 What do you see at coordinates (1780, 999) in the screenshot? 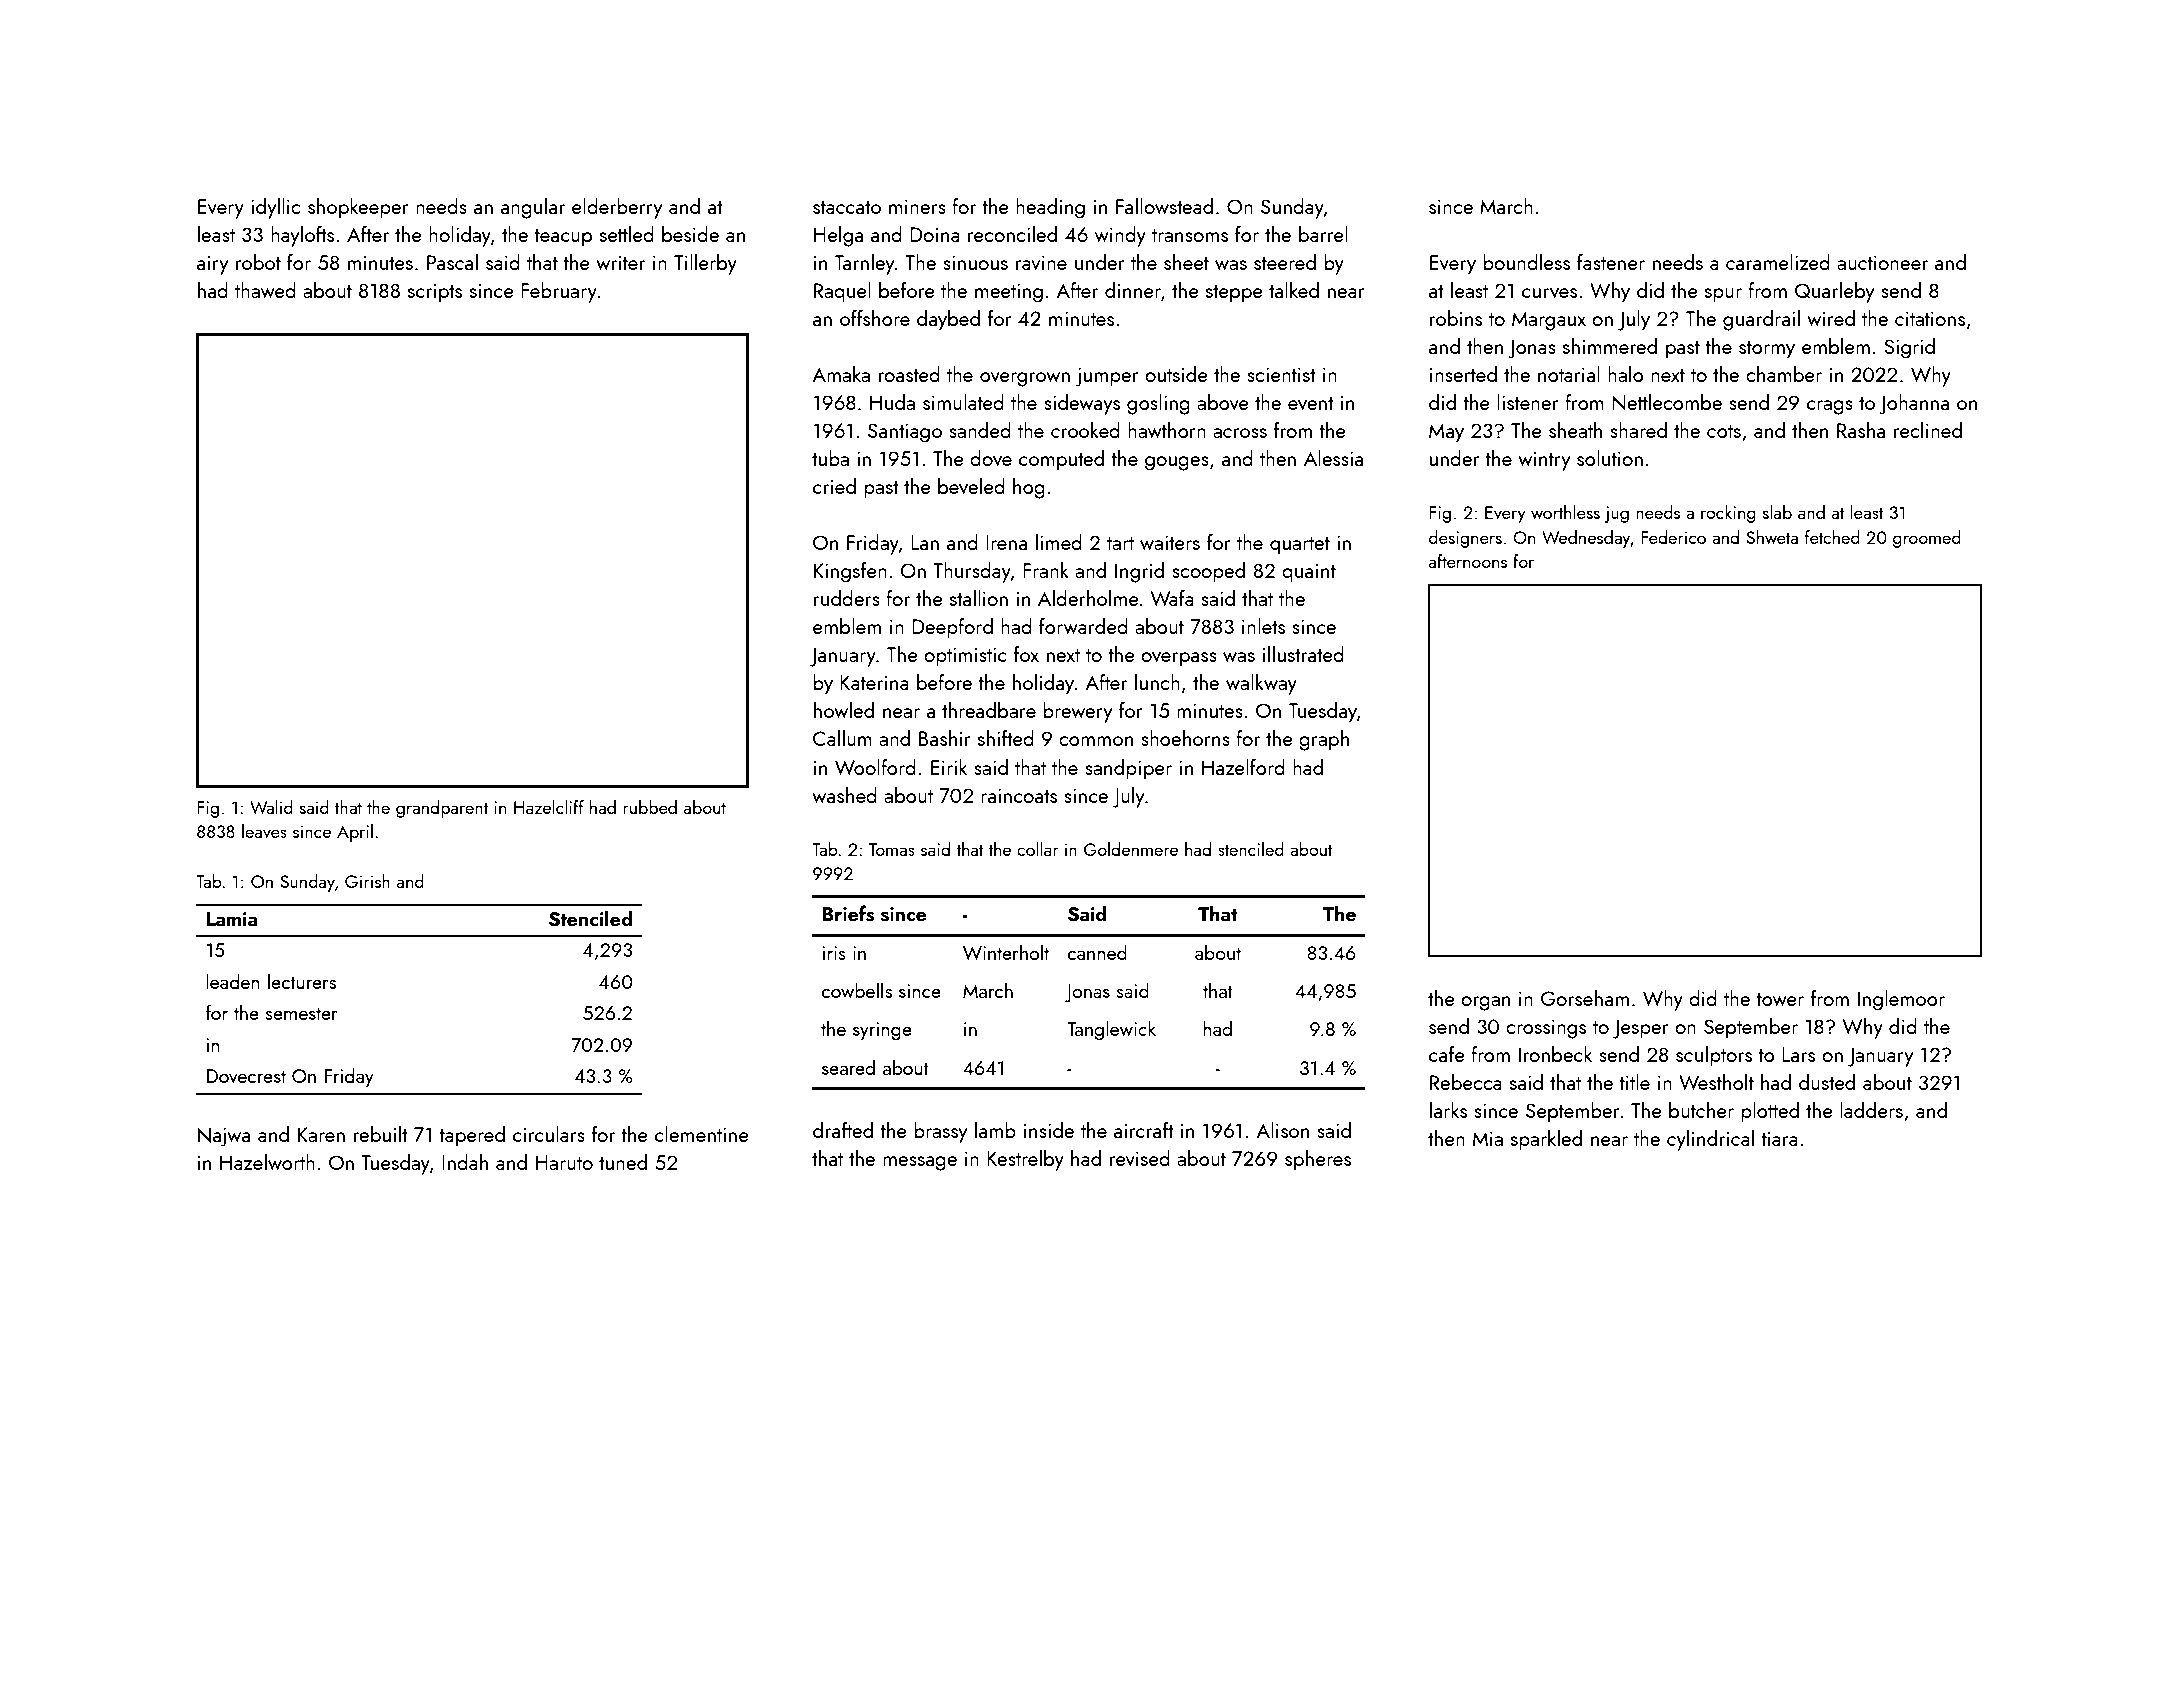
I see `tower` at bounding box center [1780, 999].
